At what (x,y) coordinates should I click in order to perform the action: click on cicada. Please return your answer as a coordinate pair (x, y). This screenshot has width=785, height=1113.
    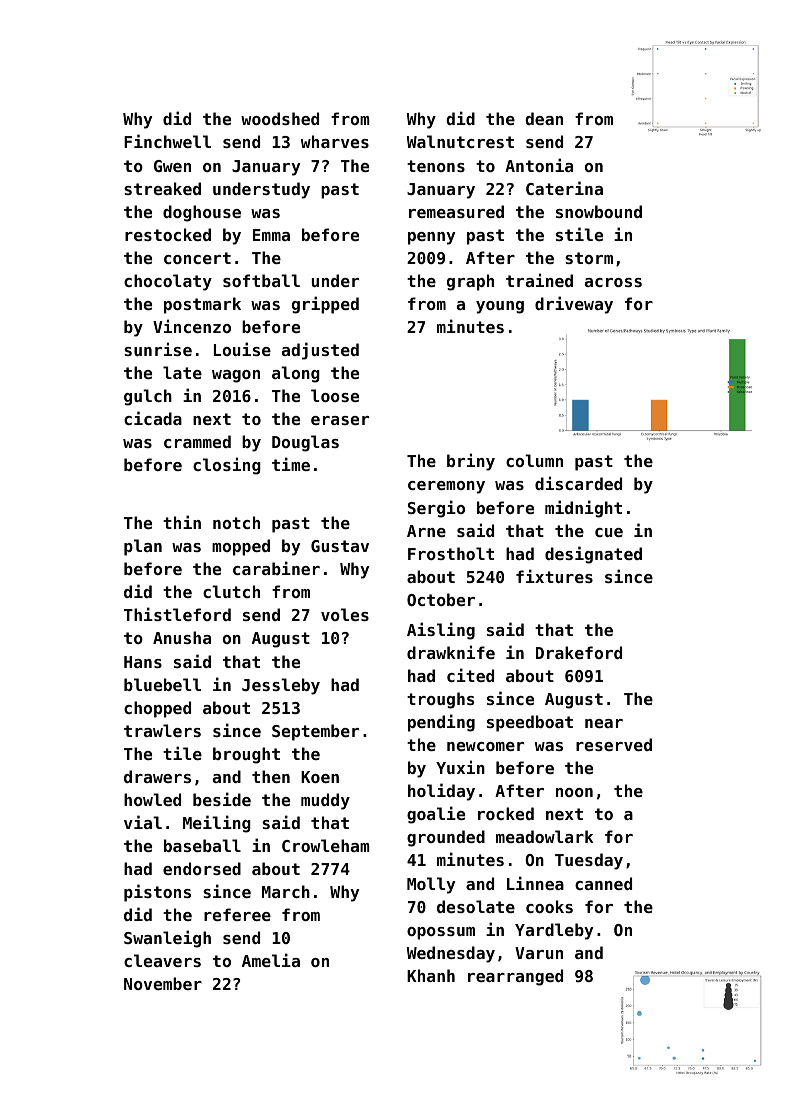
    Looking at the image, I should click on (153, 418).
